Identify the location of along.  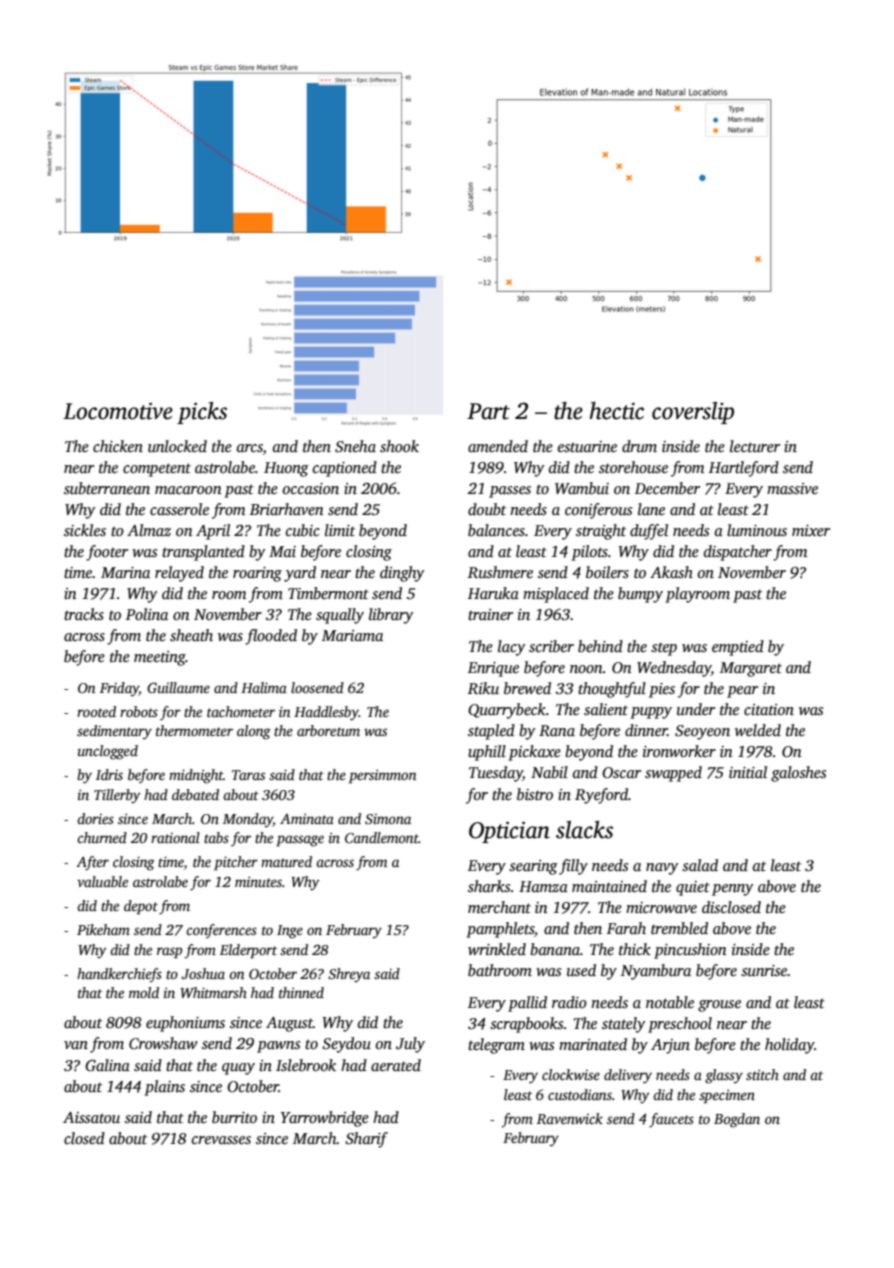
(254, 732).
